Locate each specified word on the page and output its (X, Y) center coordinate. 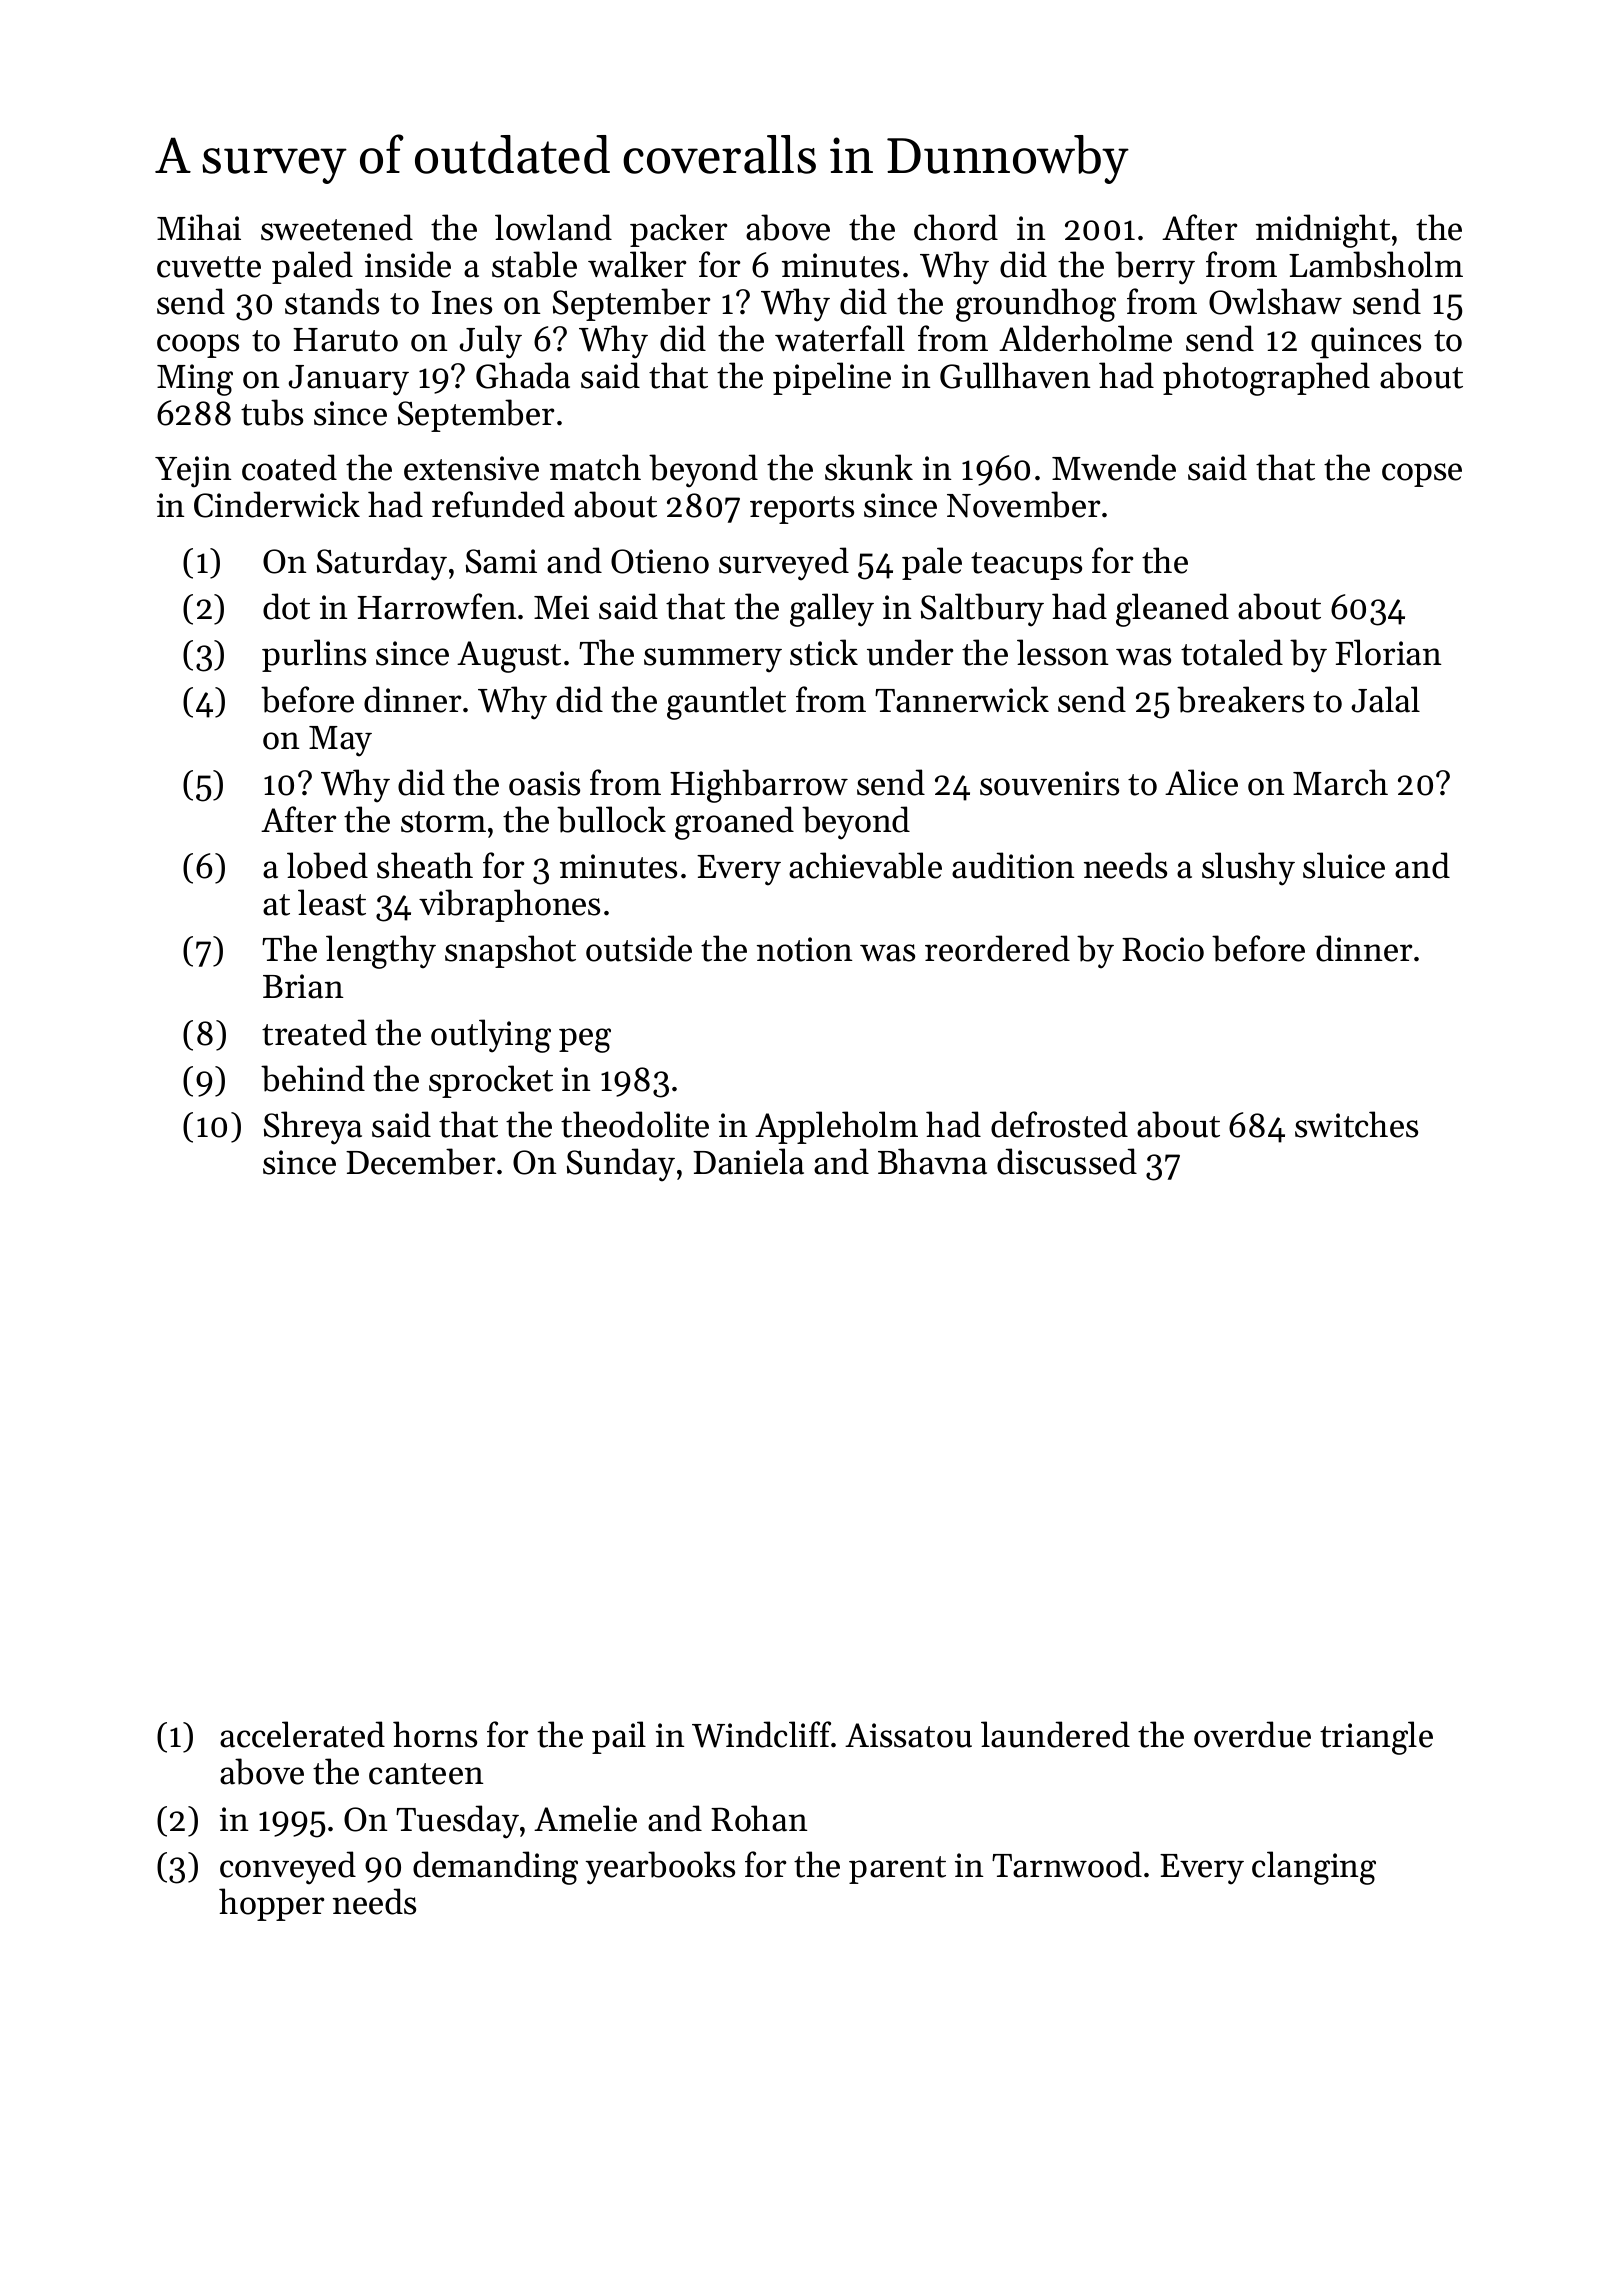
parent (897, 1870)
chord (956, 227)
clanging (1314, 1868)
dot (286, 606)
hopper (271, 1904)
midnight (1323, 231)
